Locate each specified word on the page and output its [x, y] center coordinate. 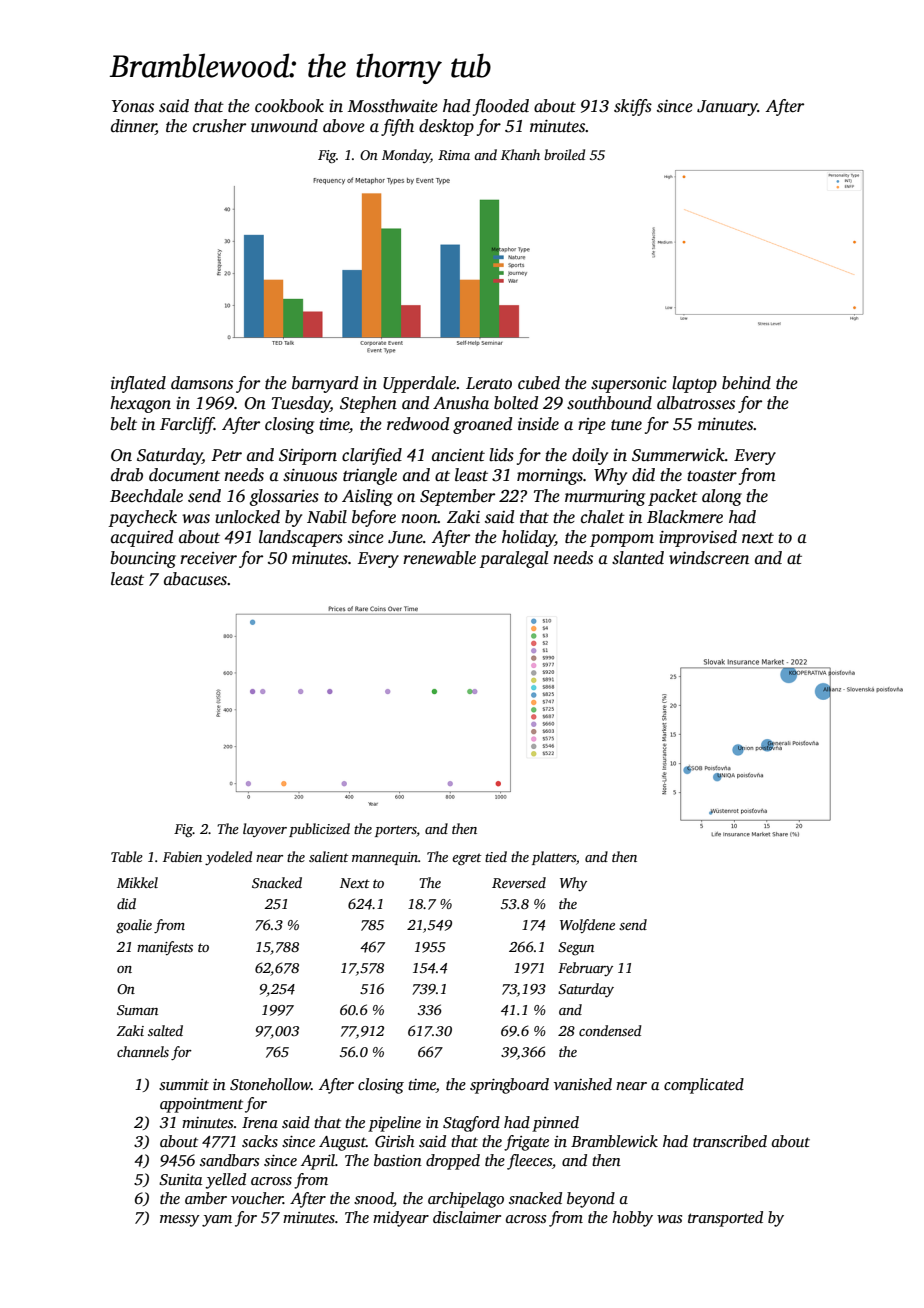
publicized [319, 830]
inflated [138, 384]
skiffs [633, 107]
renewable [439, 558]
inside [538, 424]
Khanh [520, 154]
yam [217, 1221]
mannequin [385, 858]
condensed [610, 1030]
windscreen [709, 558]
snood [373, 1198]
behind [746, 382]
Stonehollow [270, 1084]
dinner [133, 127]
